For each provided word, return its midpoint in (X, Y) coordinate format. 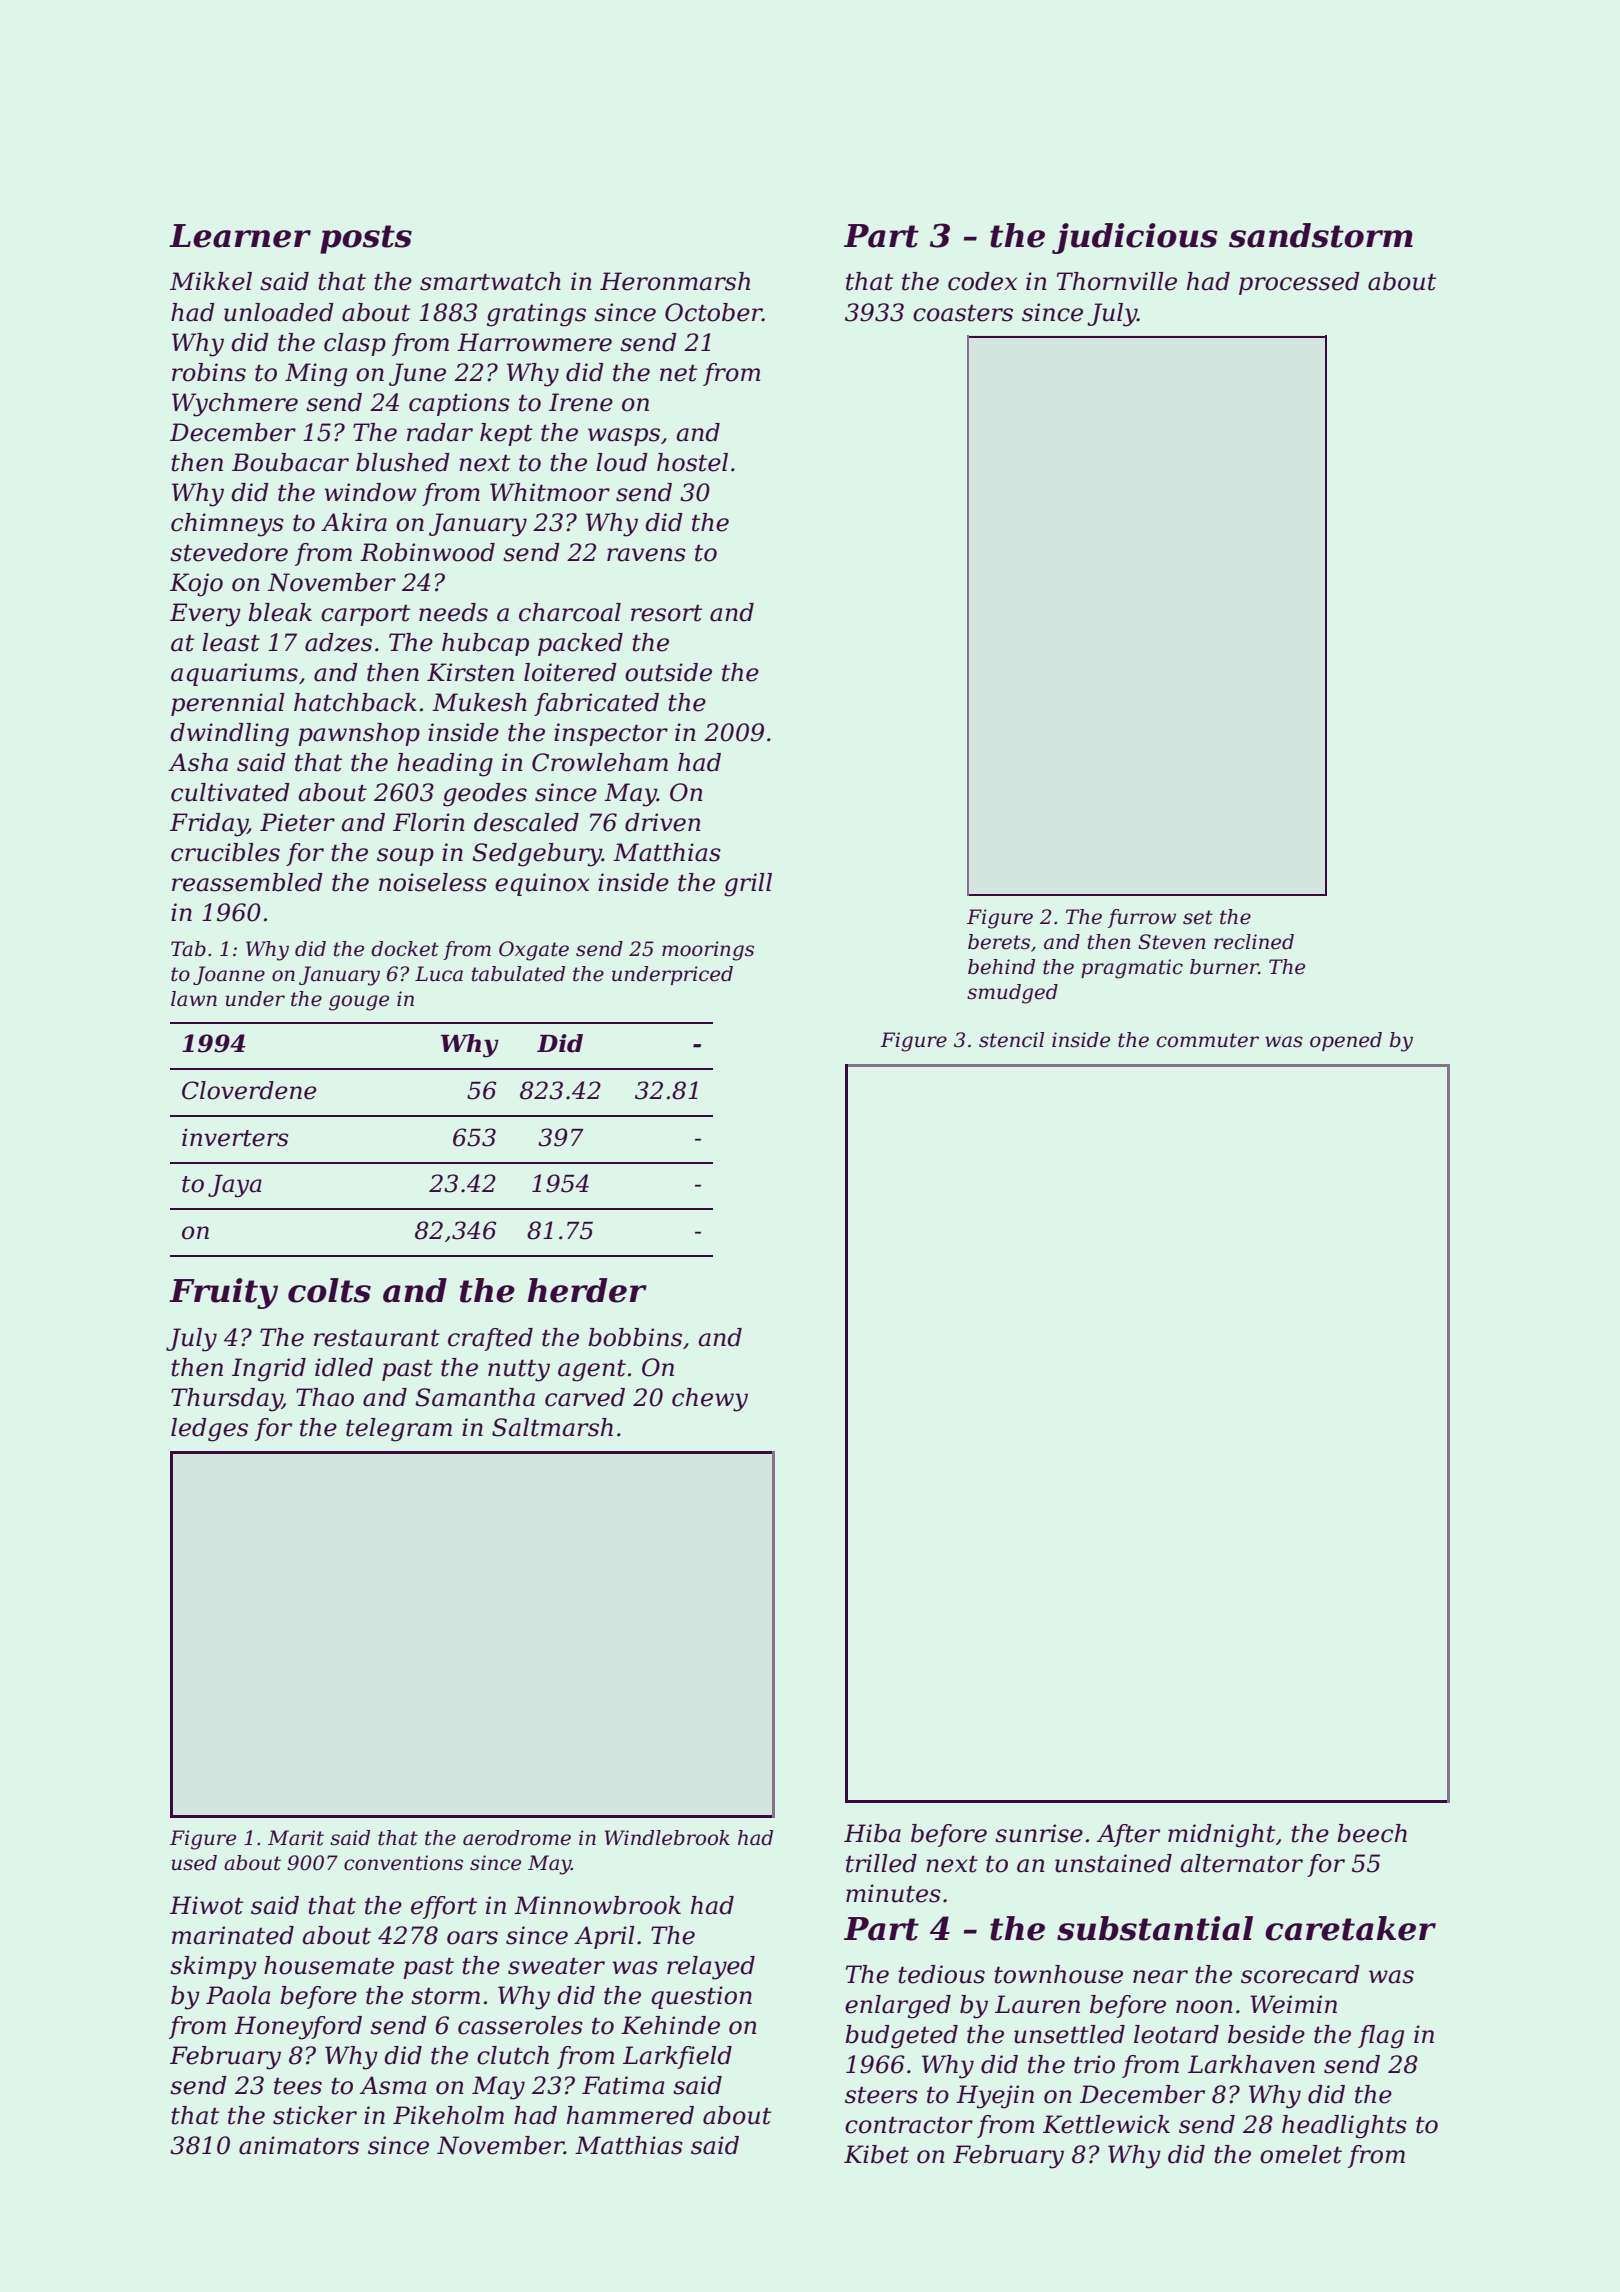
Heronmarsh (675, 281)
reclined (1254, 942)
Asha (198, 762)
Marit (296, 1838)
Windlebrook (667, 1838)
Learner (240, 236)
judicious (1135, 238)
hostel (692, 462)
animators (299, 2145)
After (1128, 1835)
